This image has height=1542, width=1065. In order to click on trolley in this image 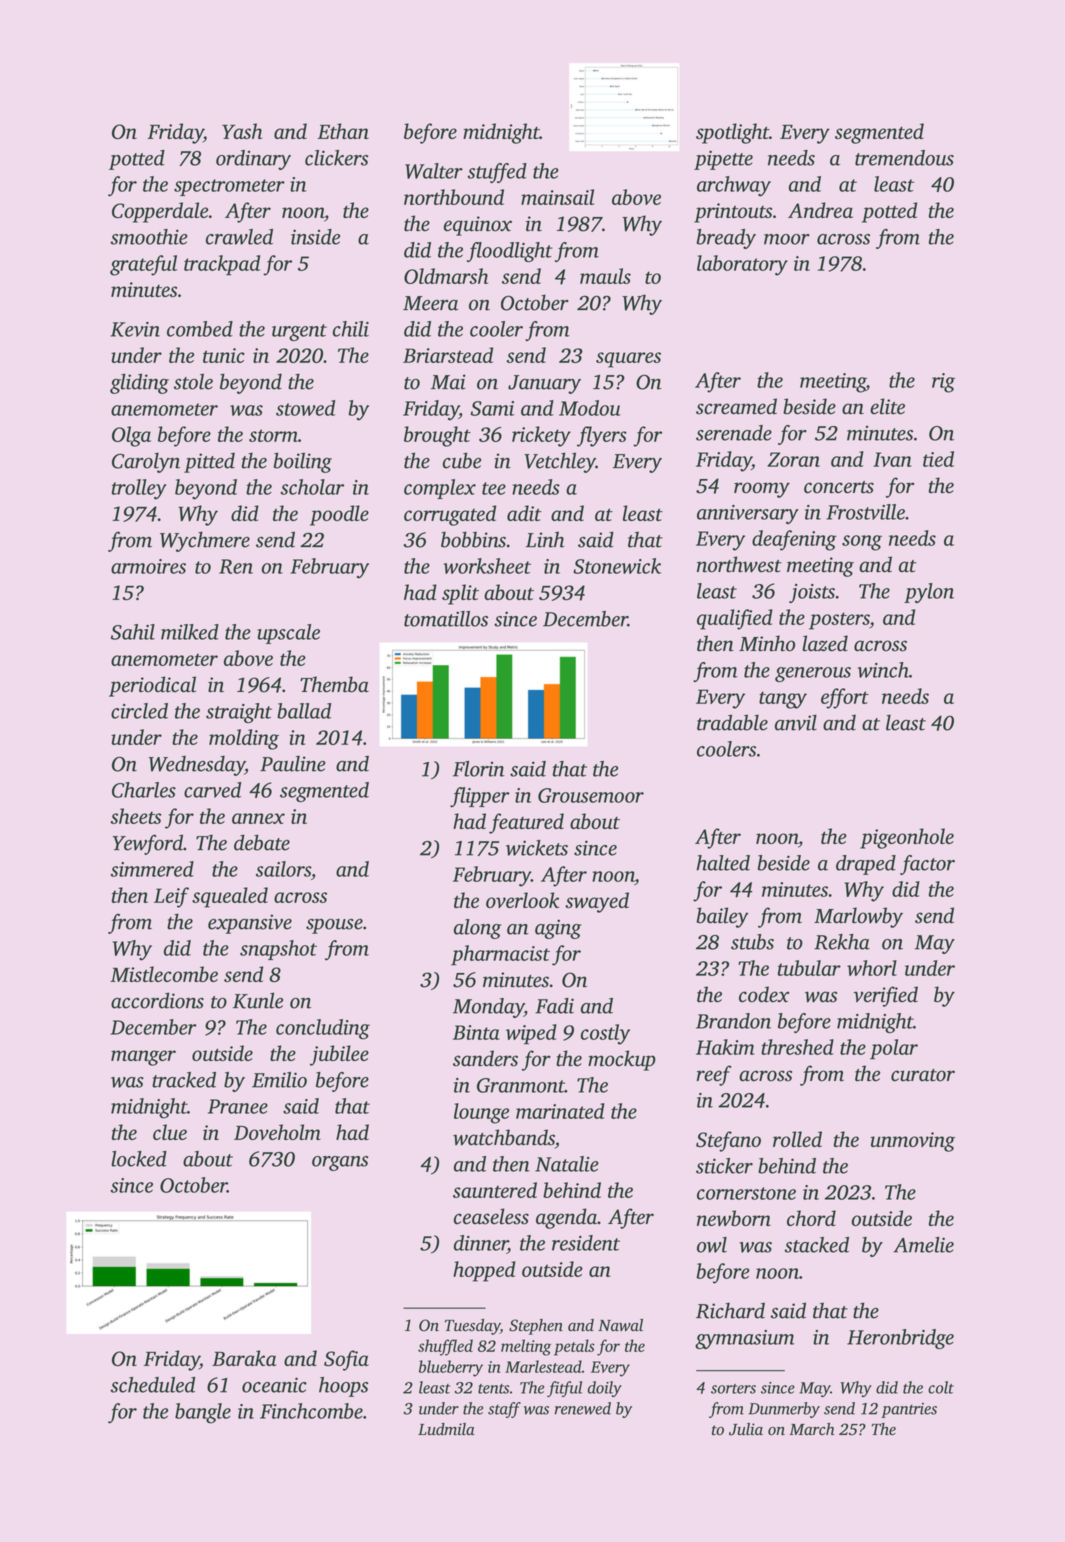, I will do `click(139, 489)`.
